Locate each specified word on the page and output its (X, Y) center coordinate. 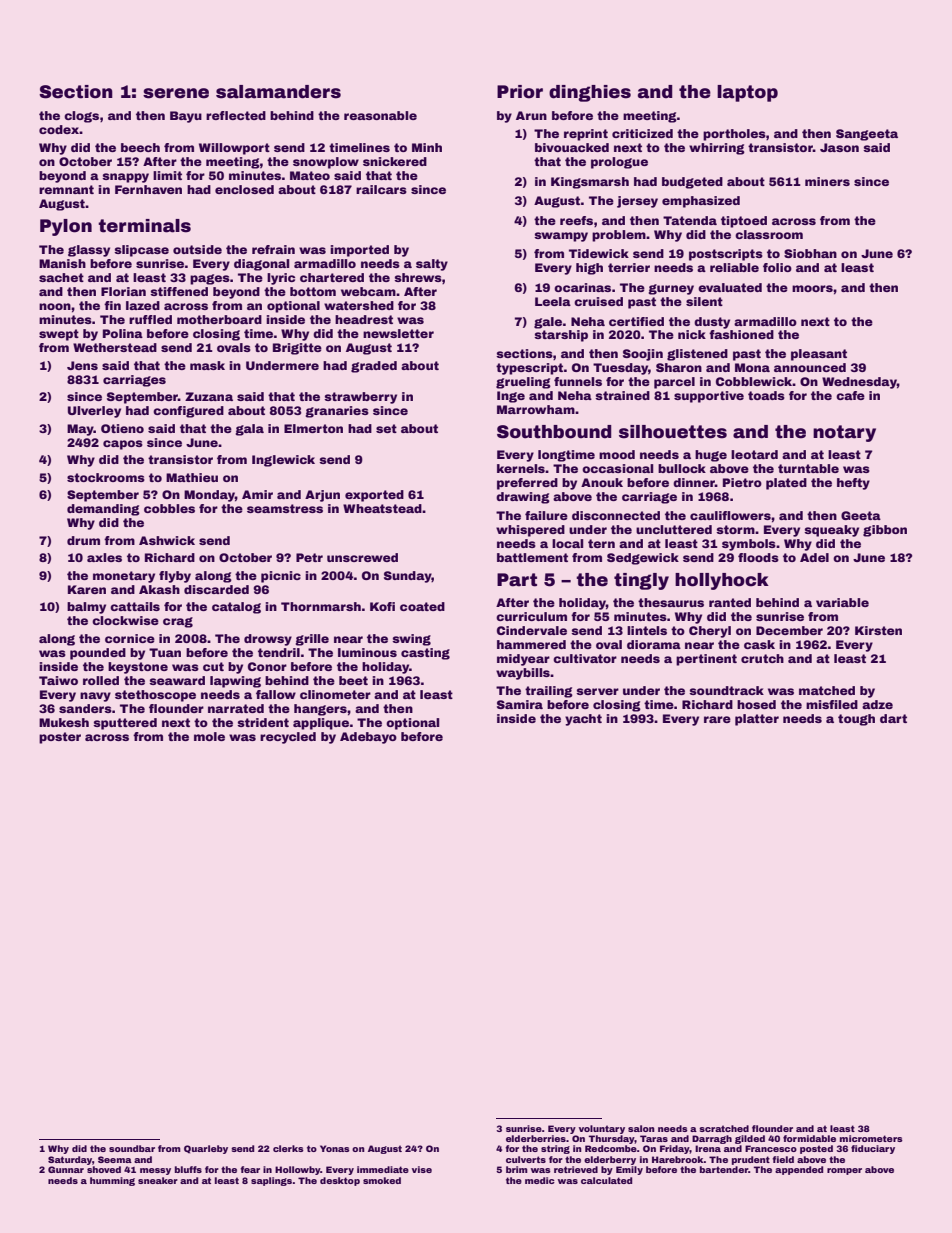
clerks (288, 1148)
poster (60, 738)
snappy (125, 178)
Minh (427, 147)
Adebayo (368, 738)
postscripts (726, 255)
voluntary (602, 1129)
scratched (724, 1128)
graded (374, 367)
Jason (839, 147)
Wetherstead (115, 347)
